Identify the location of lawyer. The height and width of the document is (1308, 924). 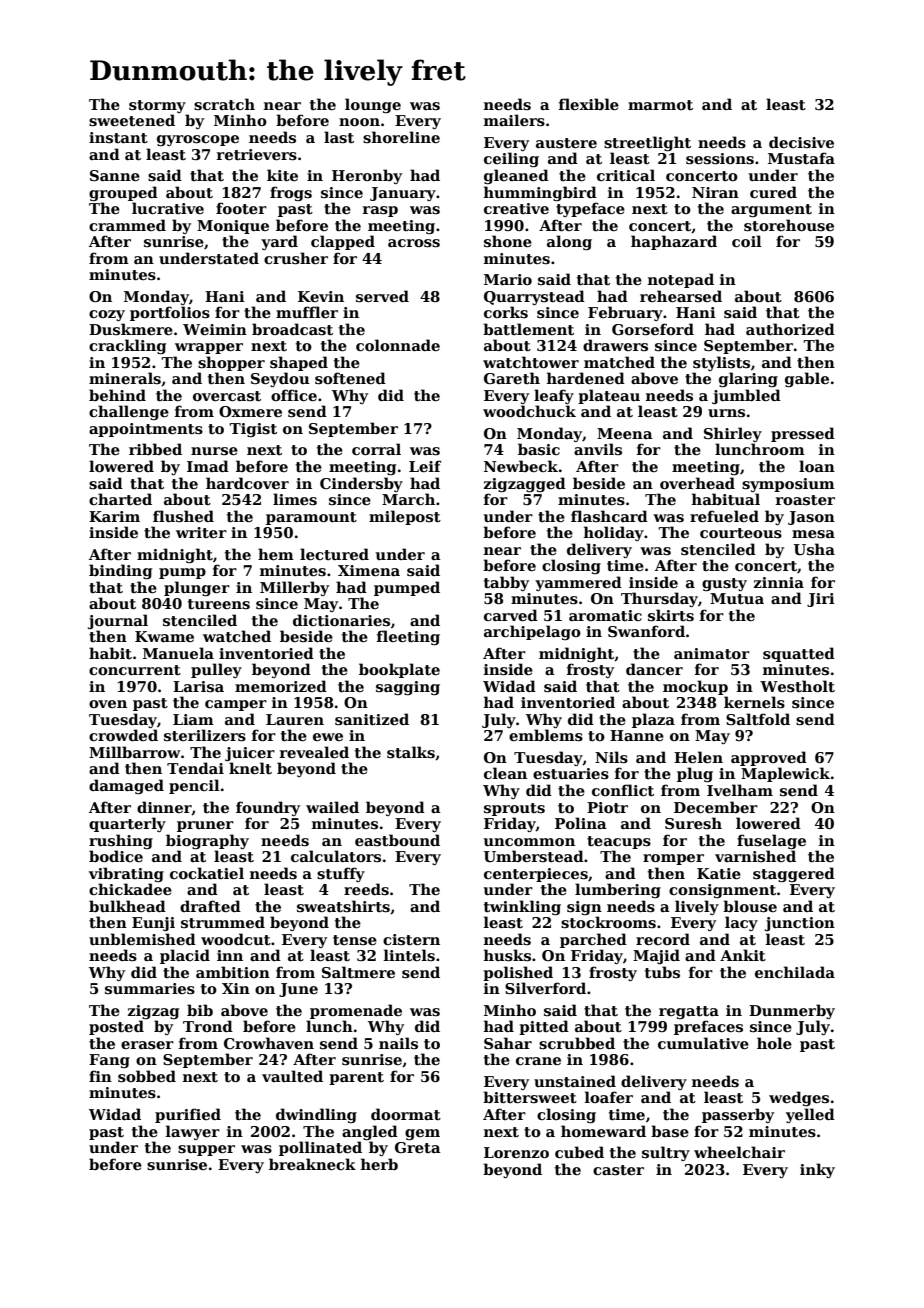
(193, 1132).
